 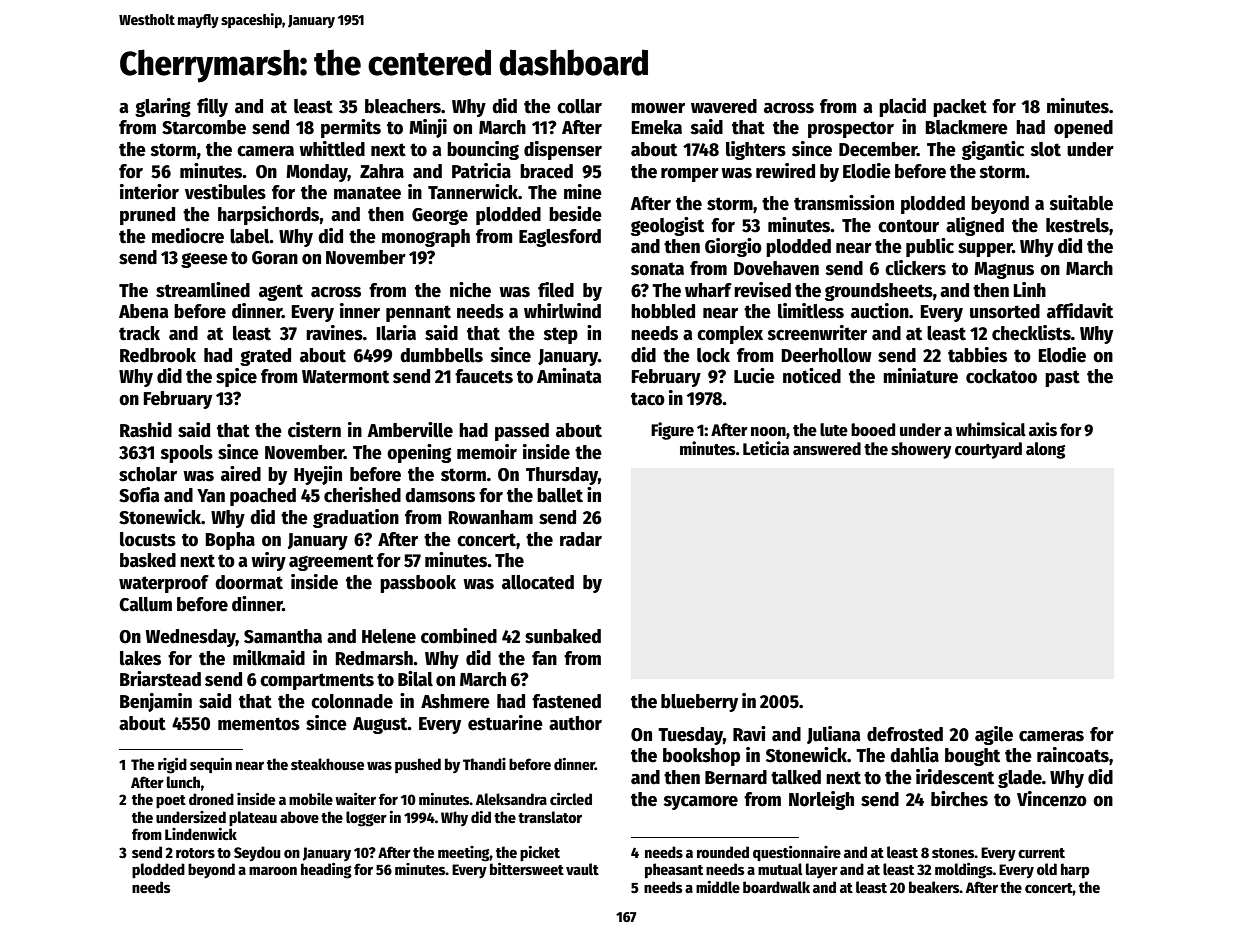 What do you see at coordinates (283, 636) in the page?
I see `Samantha` at bounding box center [283, 636].
